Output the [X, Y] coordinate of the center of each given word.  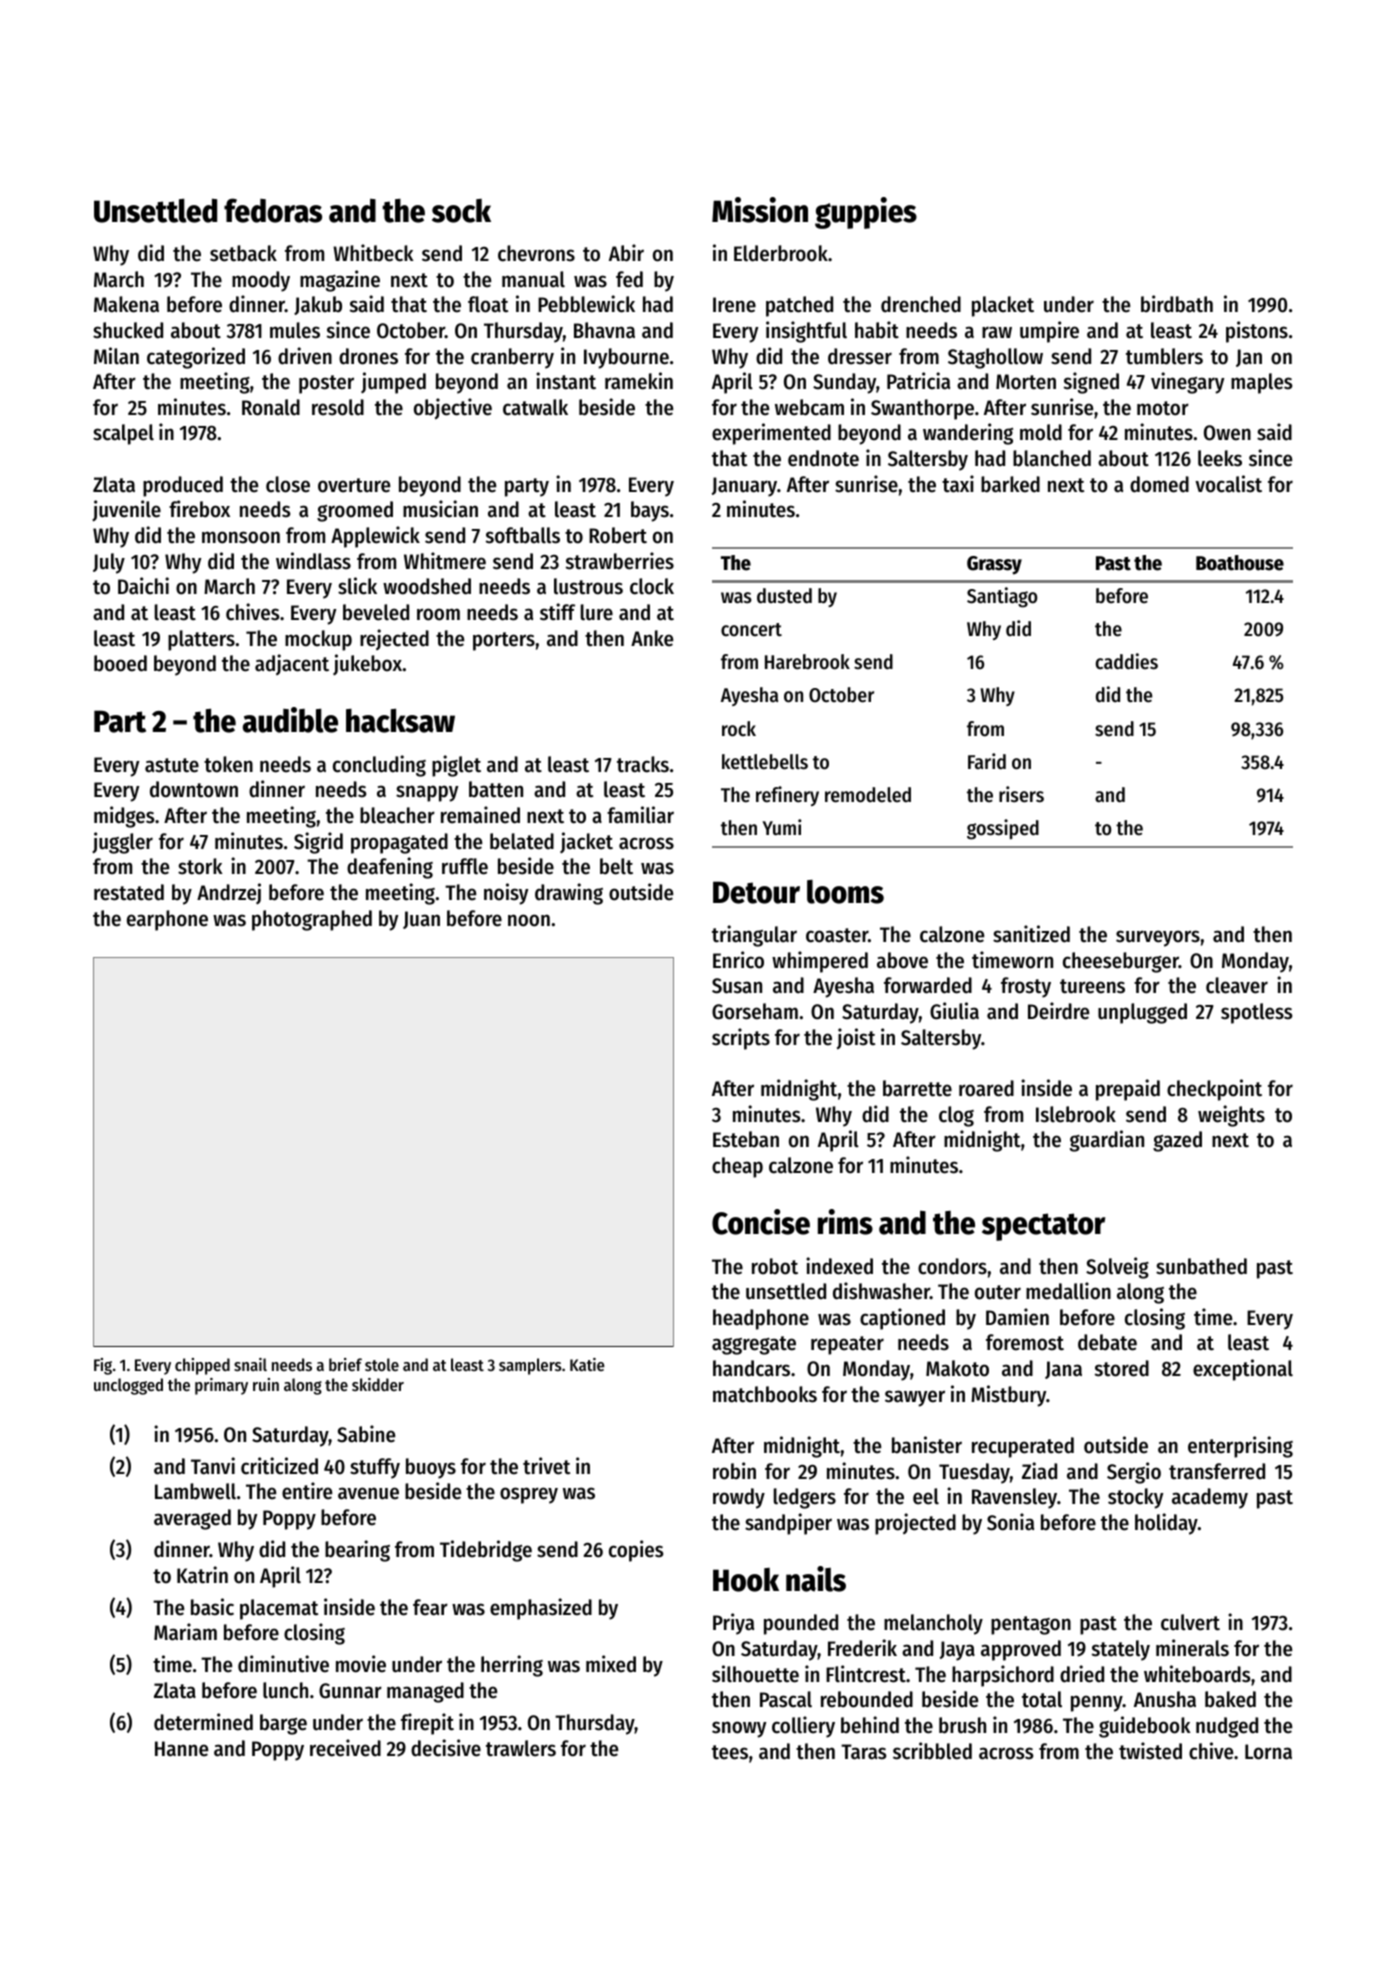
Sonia [1010, 1522]
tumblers [1164, 356]
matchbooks [765, 1394]
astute [172, 765]
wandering [968, 434]
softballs [523, 535]
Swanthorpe [922, 409]
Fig [103, 1366]
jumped [393, 383]
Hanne [181, 1749]
